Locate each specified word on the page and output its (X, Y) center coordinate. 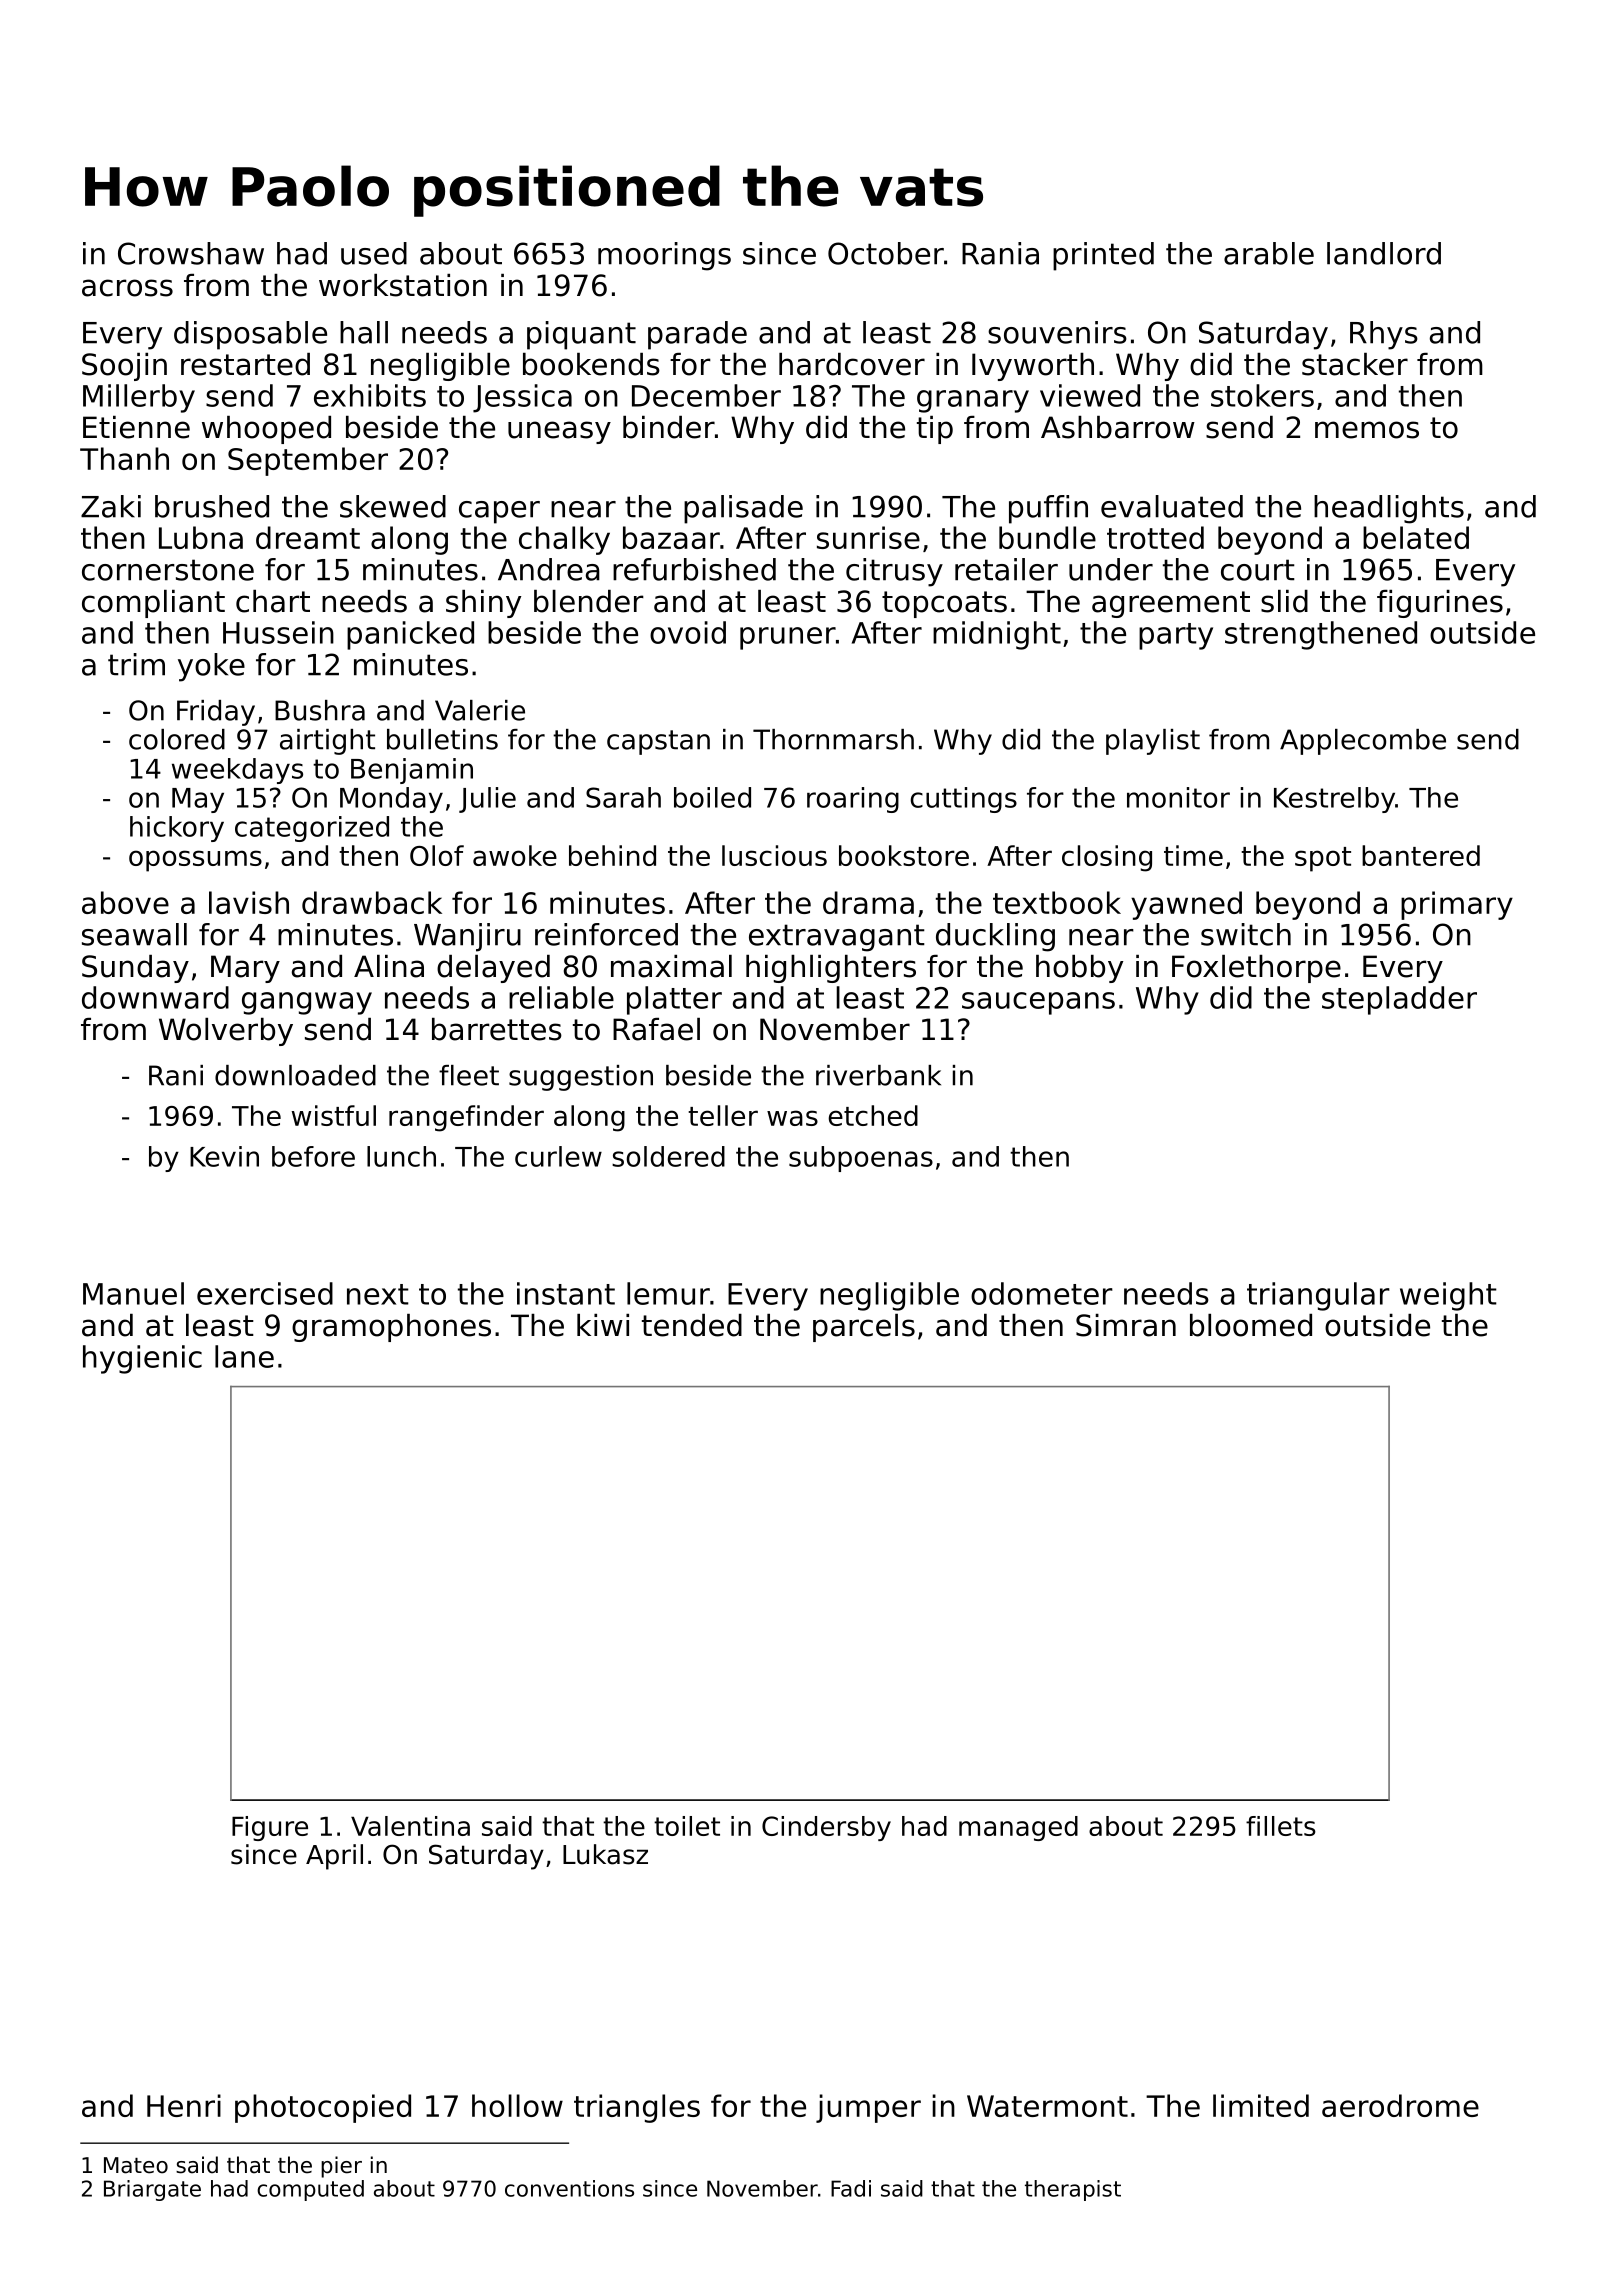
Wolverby (226, 1032)
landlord (1384, 253)
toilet (687, 1826)
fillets (1281, 1826)
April (334, 1857)
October (886, 253)
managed (1018, 1828)
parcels (864, 1328)
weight (1448, 1296)
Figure (270, 1828)
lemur (668, 1293)
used (374, 253)
